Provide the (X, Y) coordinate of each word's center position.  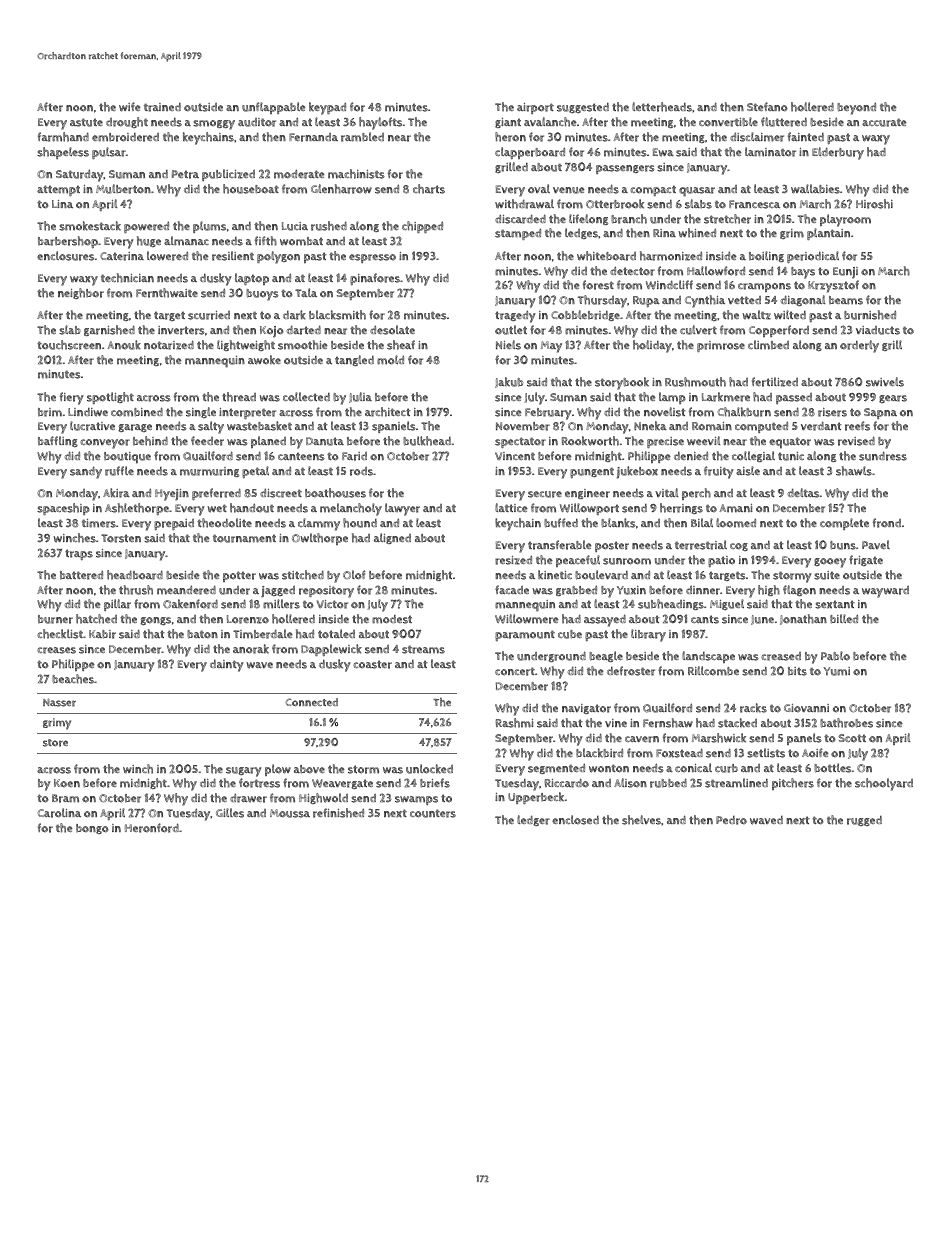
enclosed (575, 820)
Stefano (767, 107)
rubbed (668, 783)
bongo (92, 829)
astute (86, 122)
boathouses (335, 493)
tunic (791, 456)
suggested (583, 108)
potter (239, 576)
